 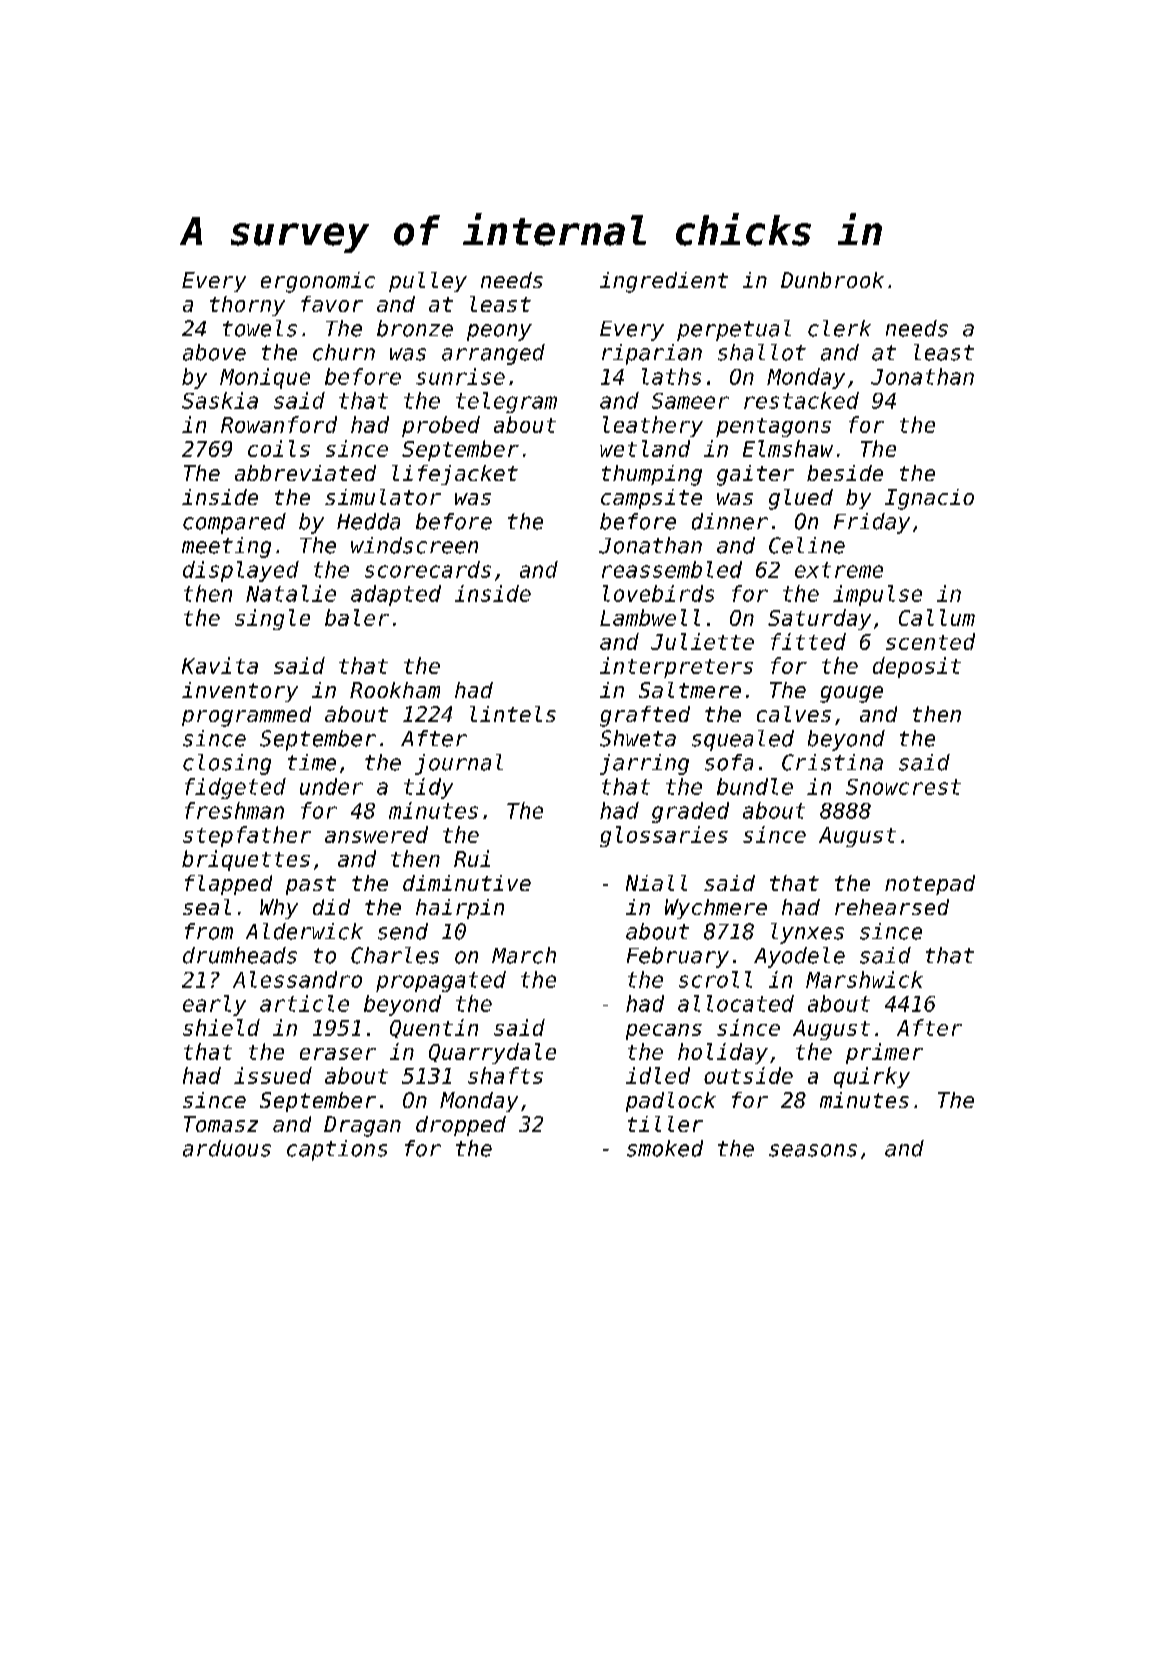 I want to click on journal, so click(x=459, y=764).
